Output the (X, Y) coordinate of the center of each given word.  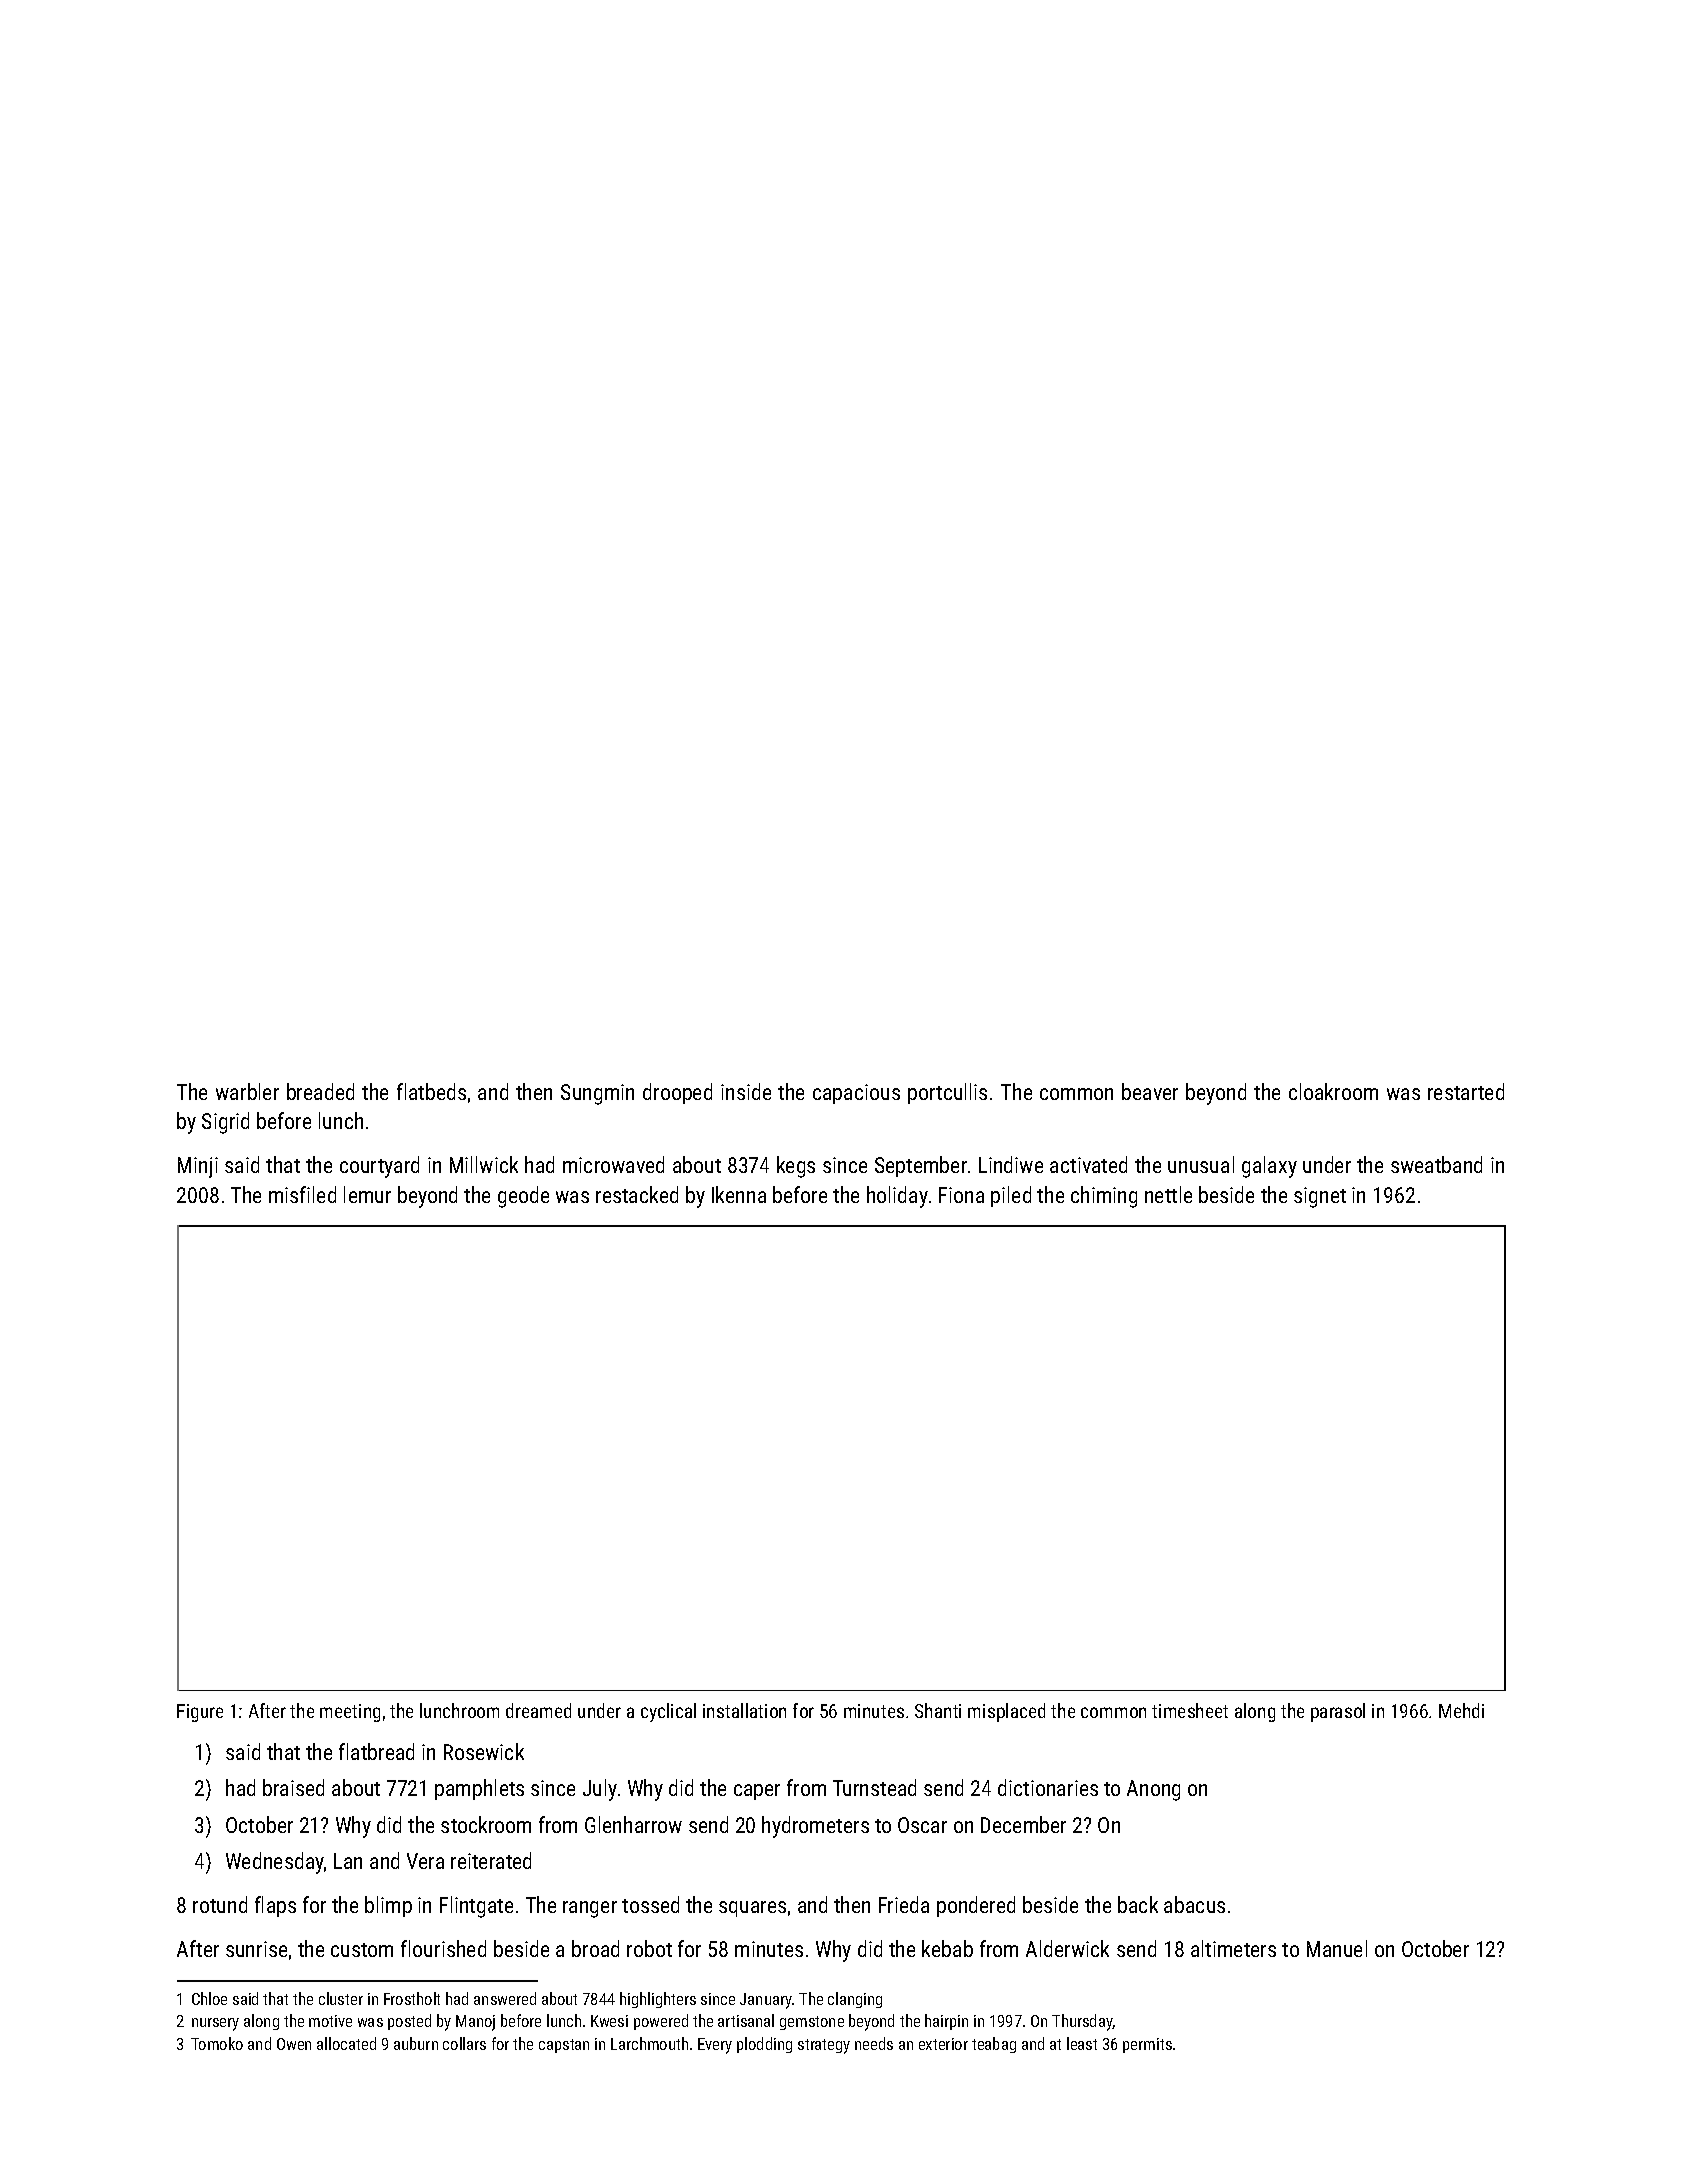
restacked (637, 1194)
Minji (198, 1167)
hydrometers (815, 1827)
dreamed (538, 1710)
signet (1320, 1197)
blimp (388, 1906)
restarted (1466, 1091)
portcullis (947, 1093)
